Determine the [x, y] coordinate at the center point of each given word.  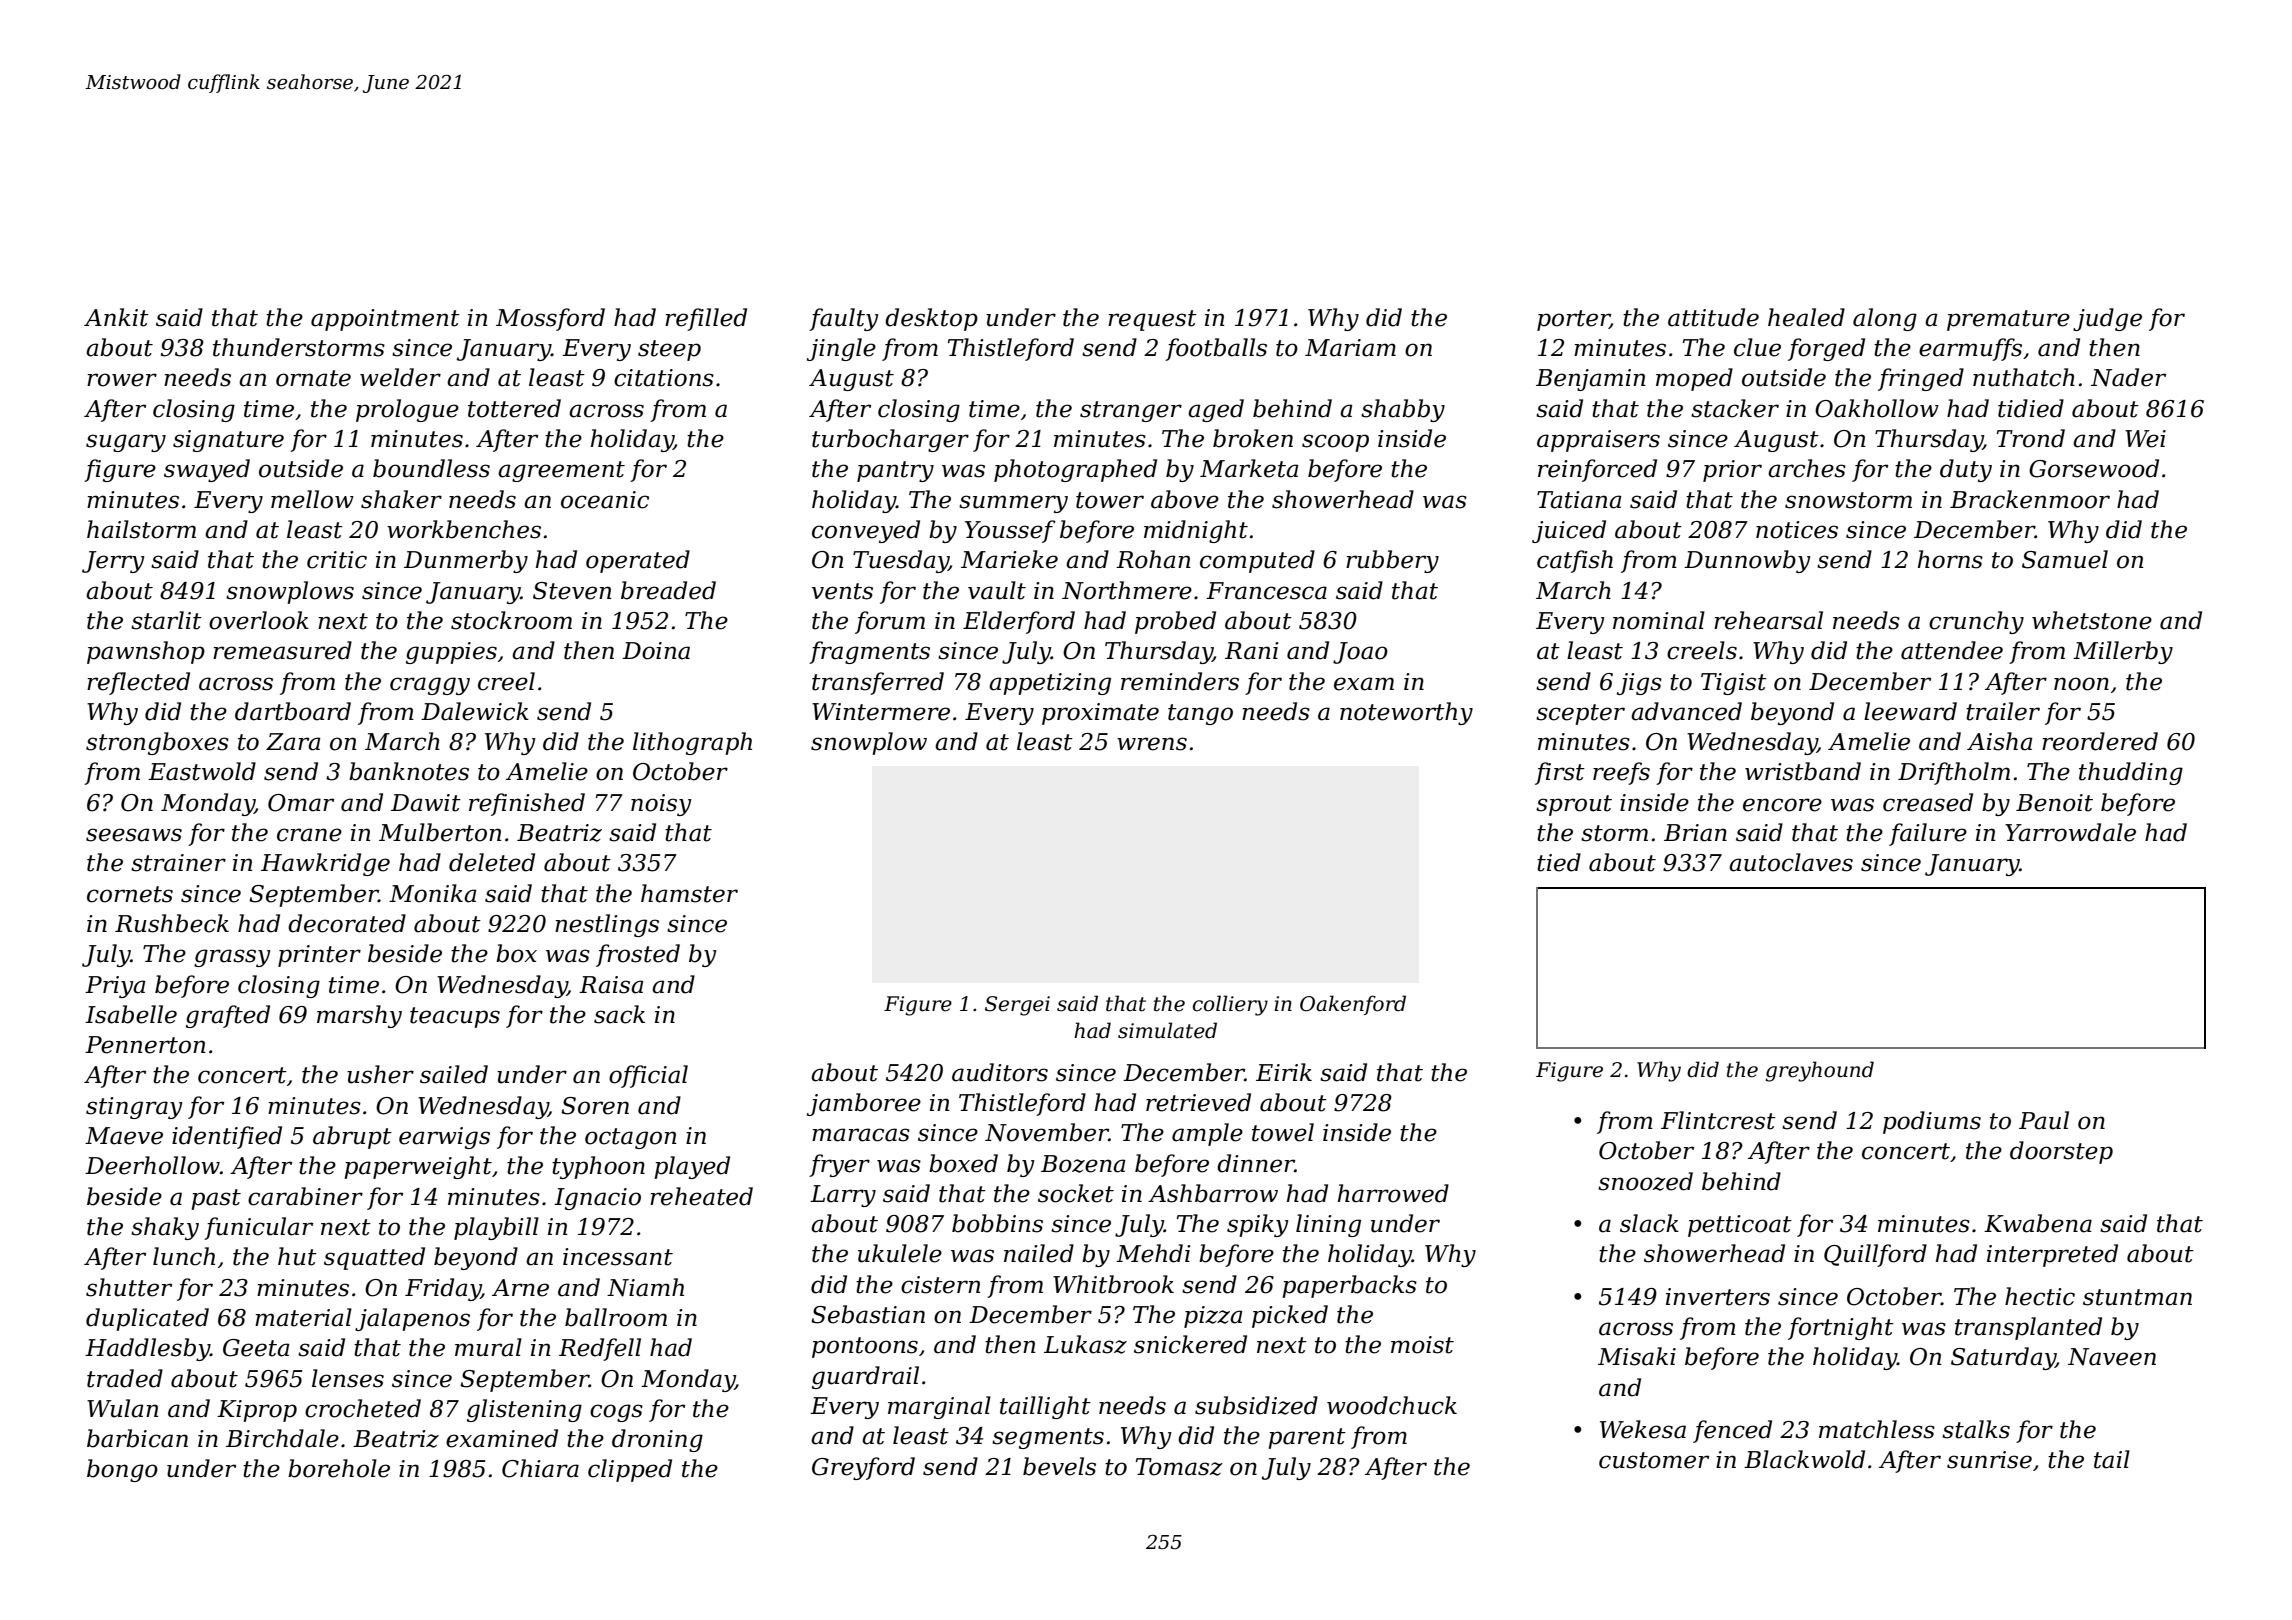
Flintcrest [1718, 1120]
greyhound [1819, 1071]
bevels [1059, 1466]
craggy [430, 686]
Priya [115, 987]
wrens [1152, 744]
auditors [1000, 1072]
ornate [313, 378]
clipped [630, 1470]
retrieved [1198, 1102]
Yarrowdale [2070, 832]
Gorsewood [2094, 468]
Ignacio [597, 1199]
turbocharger [890, 440]
